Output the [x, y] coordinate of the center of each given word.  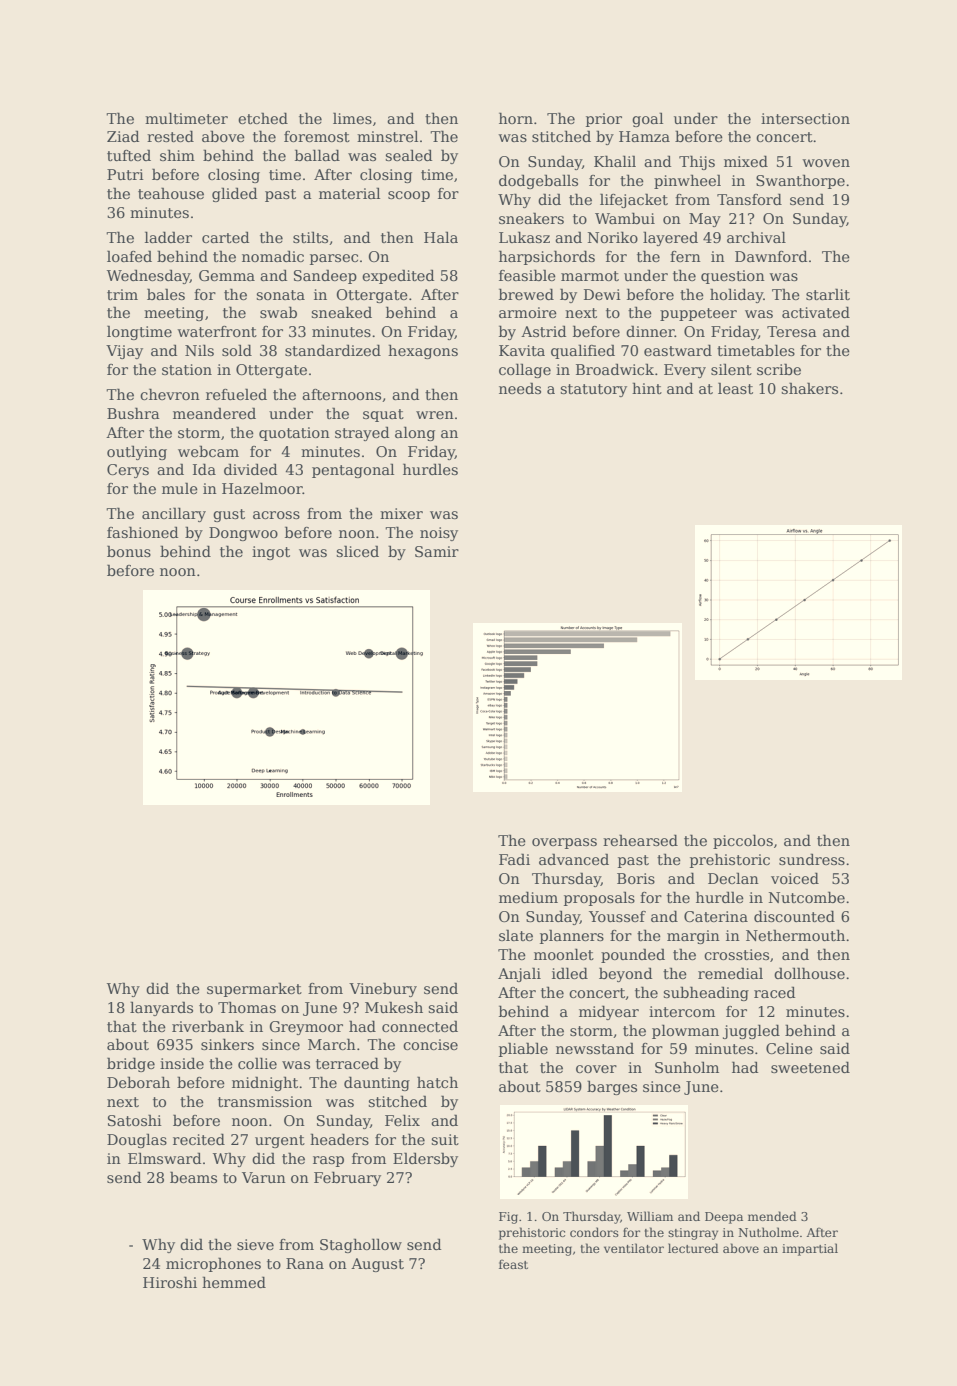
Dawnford [771, 256]
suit [445, 1139]
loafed [129, 256]
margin [693, 937]
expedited [398, 276]
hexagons [423, 351]
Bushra [133, 413]
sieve [255, 1244]
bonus [129, 551]
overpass [564, 843]
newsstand [595, 1048]
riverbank [208, 1026]
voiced [795, 878]
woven [826, 163]
